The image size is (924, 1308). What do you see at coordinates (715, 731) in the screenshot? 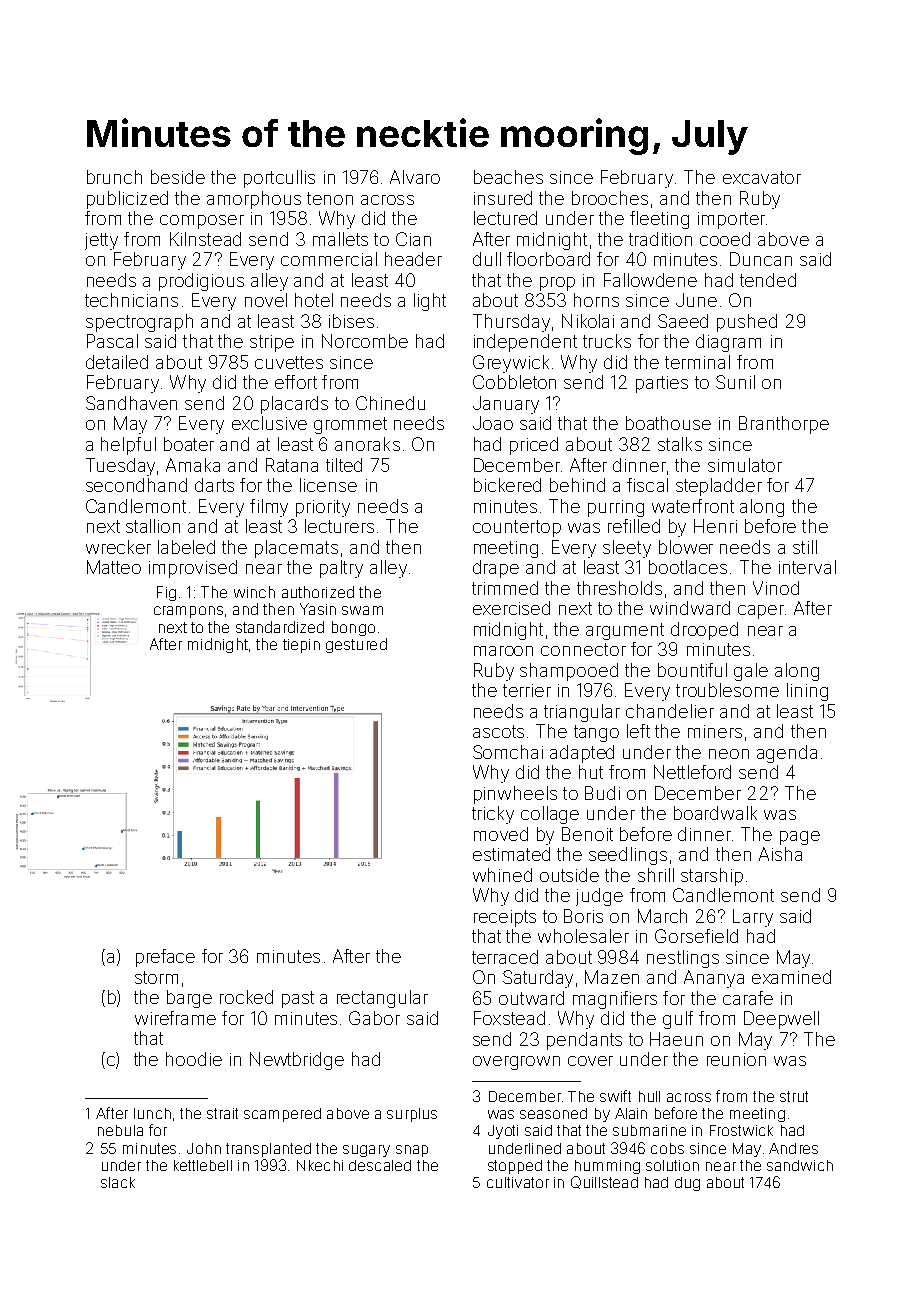
I see `miners` at bounding box center [715, 731].
